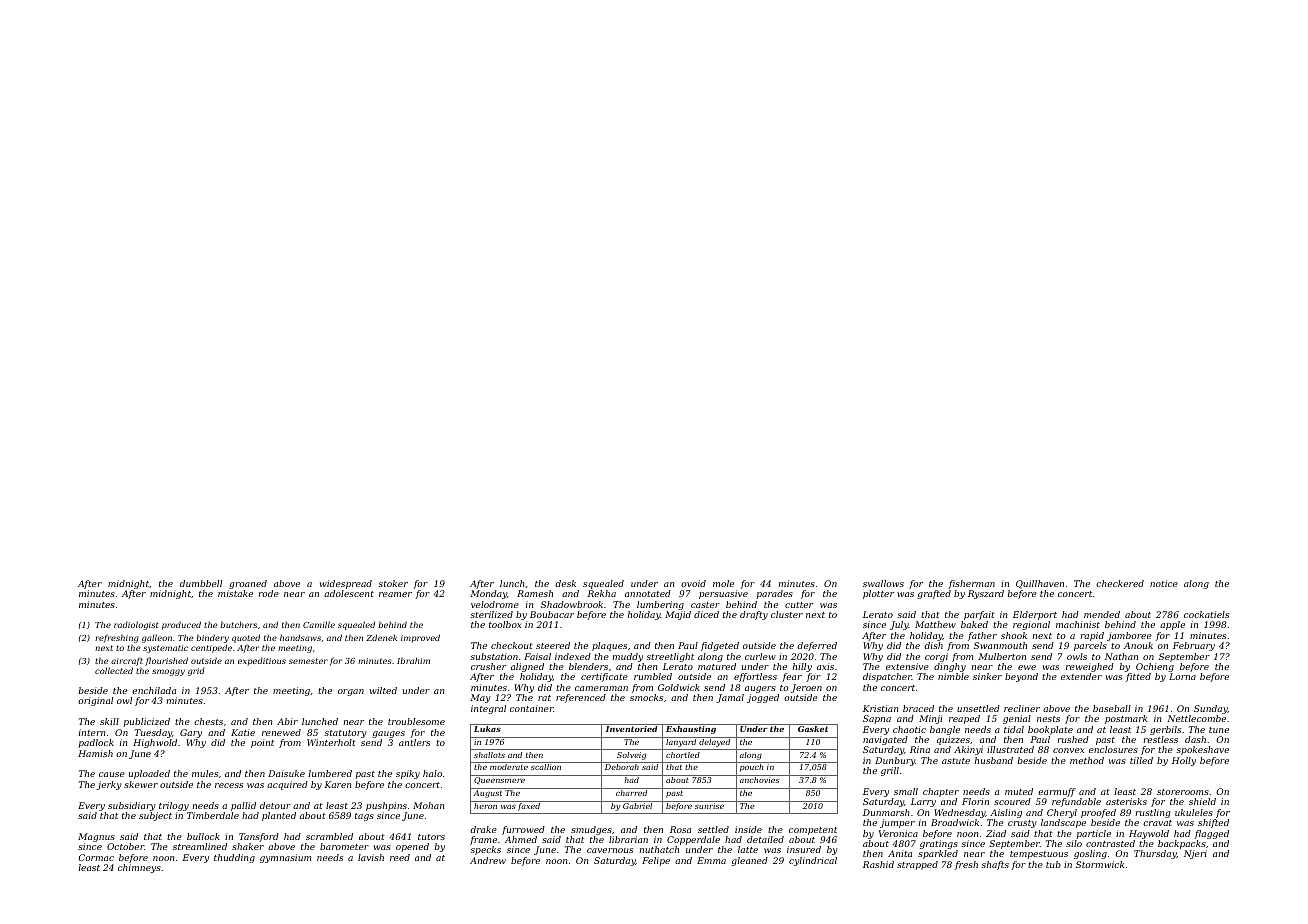 This screenshot has height=924, width=1308. Describe the element at coordinates (1014, 635) in the screenshot. I see `shook` at that location.
